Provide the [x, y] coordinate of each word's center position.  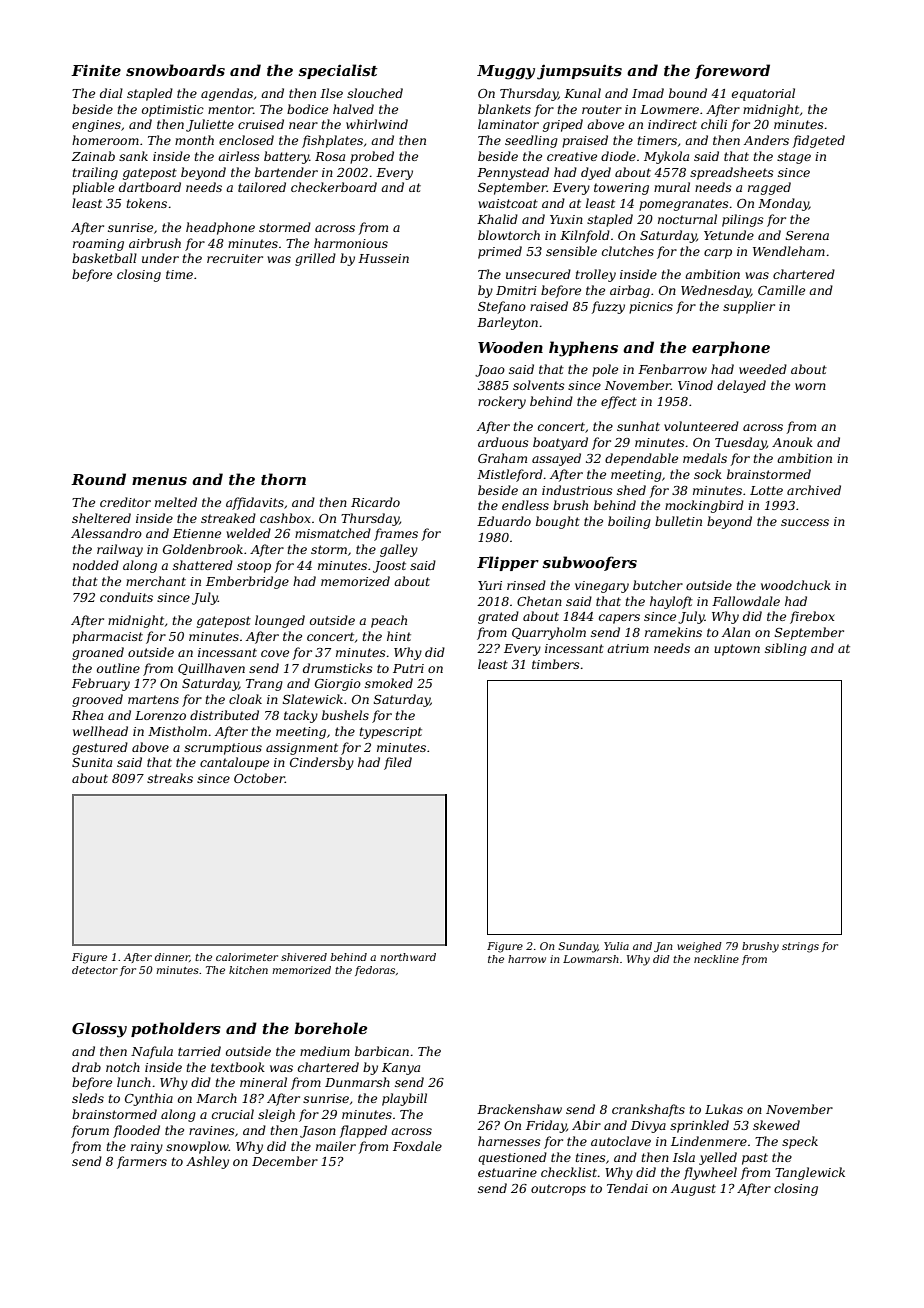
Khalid [497, 219]
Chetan [539, 601]
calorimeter [247, 957]
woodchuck [796, 585]
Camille [781, 290]
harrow [527, 959]
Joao [490, 371]
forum [90, 1131]
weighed [699, 947]
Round [98, 479]
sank [133, 156]
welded [248, 533]
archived [814, 490]
